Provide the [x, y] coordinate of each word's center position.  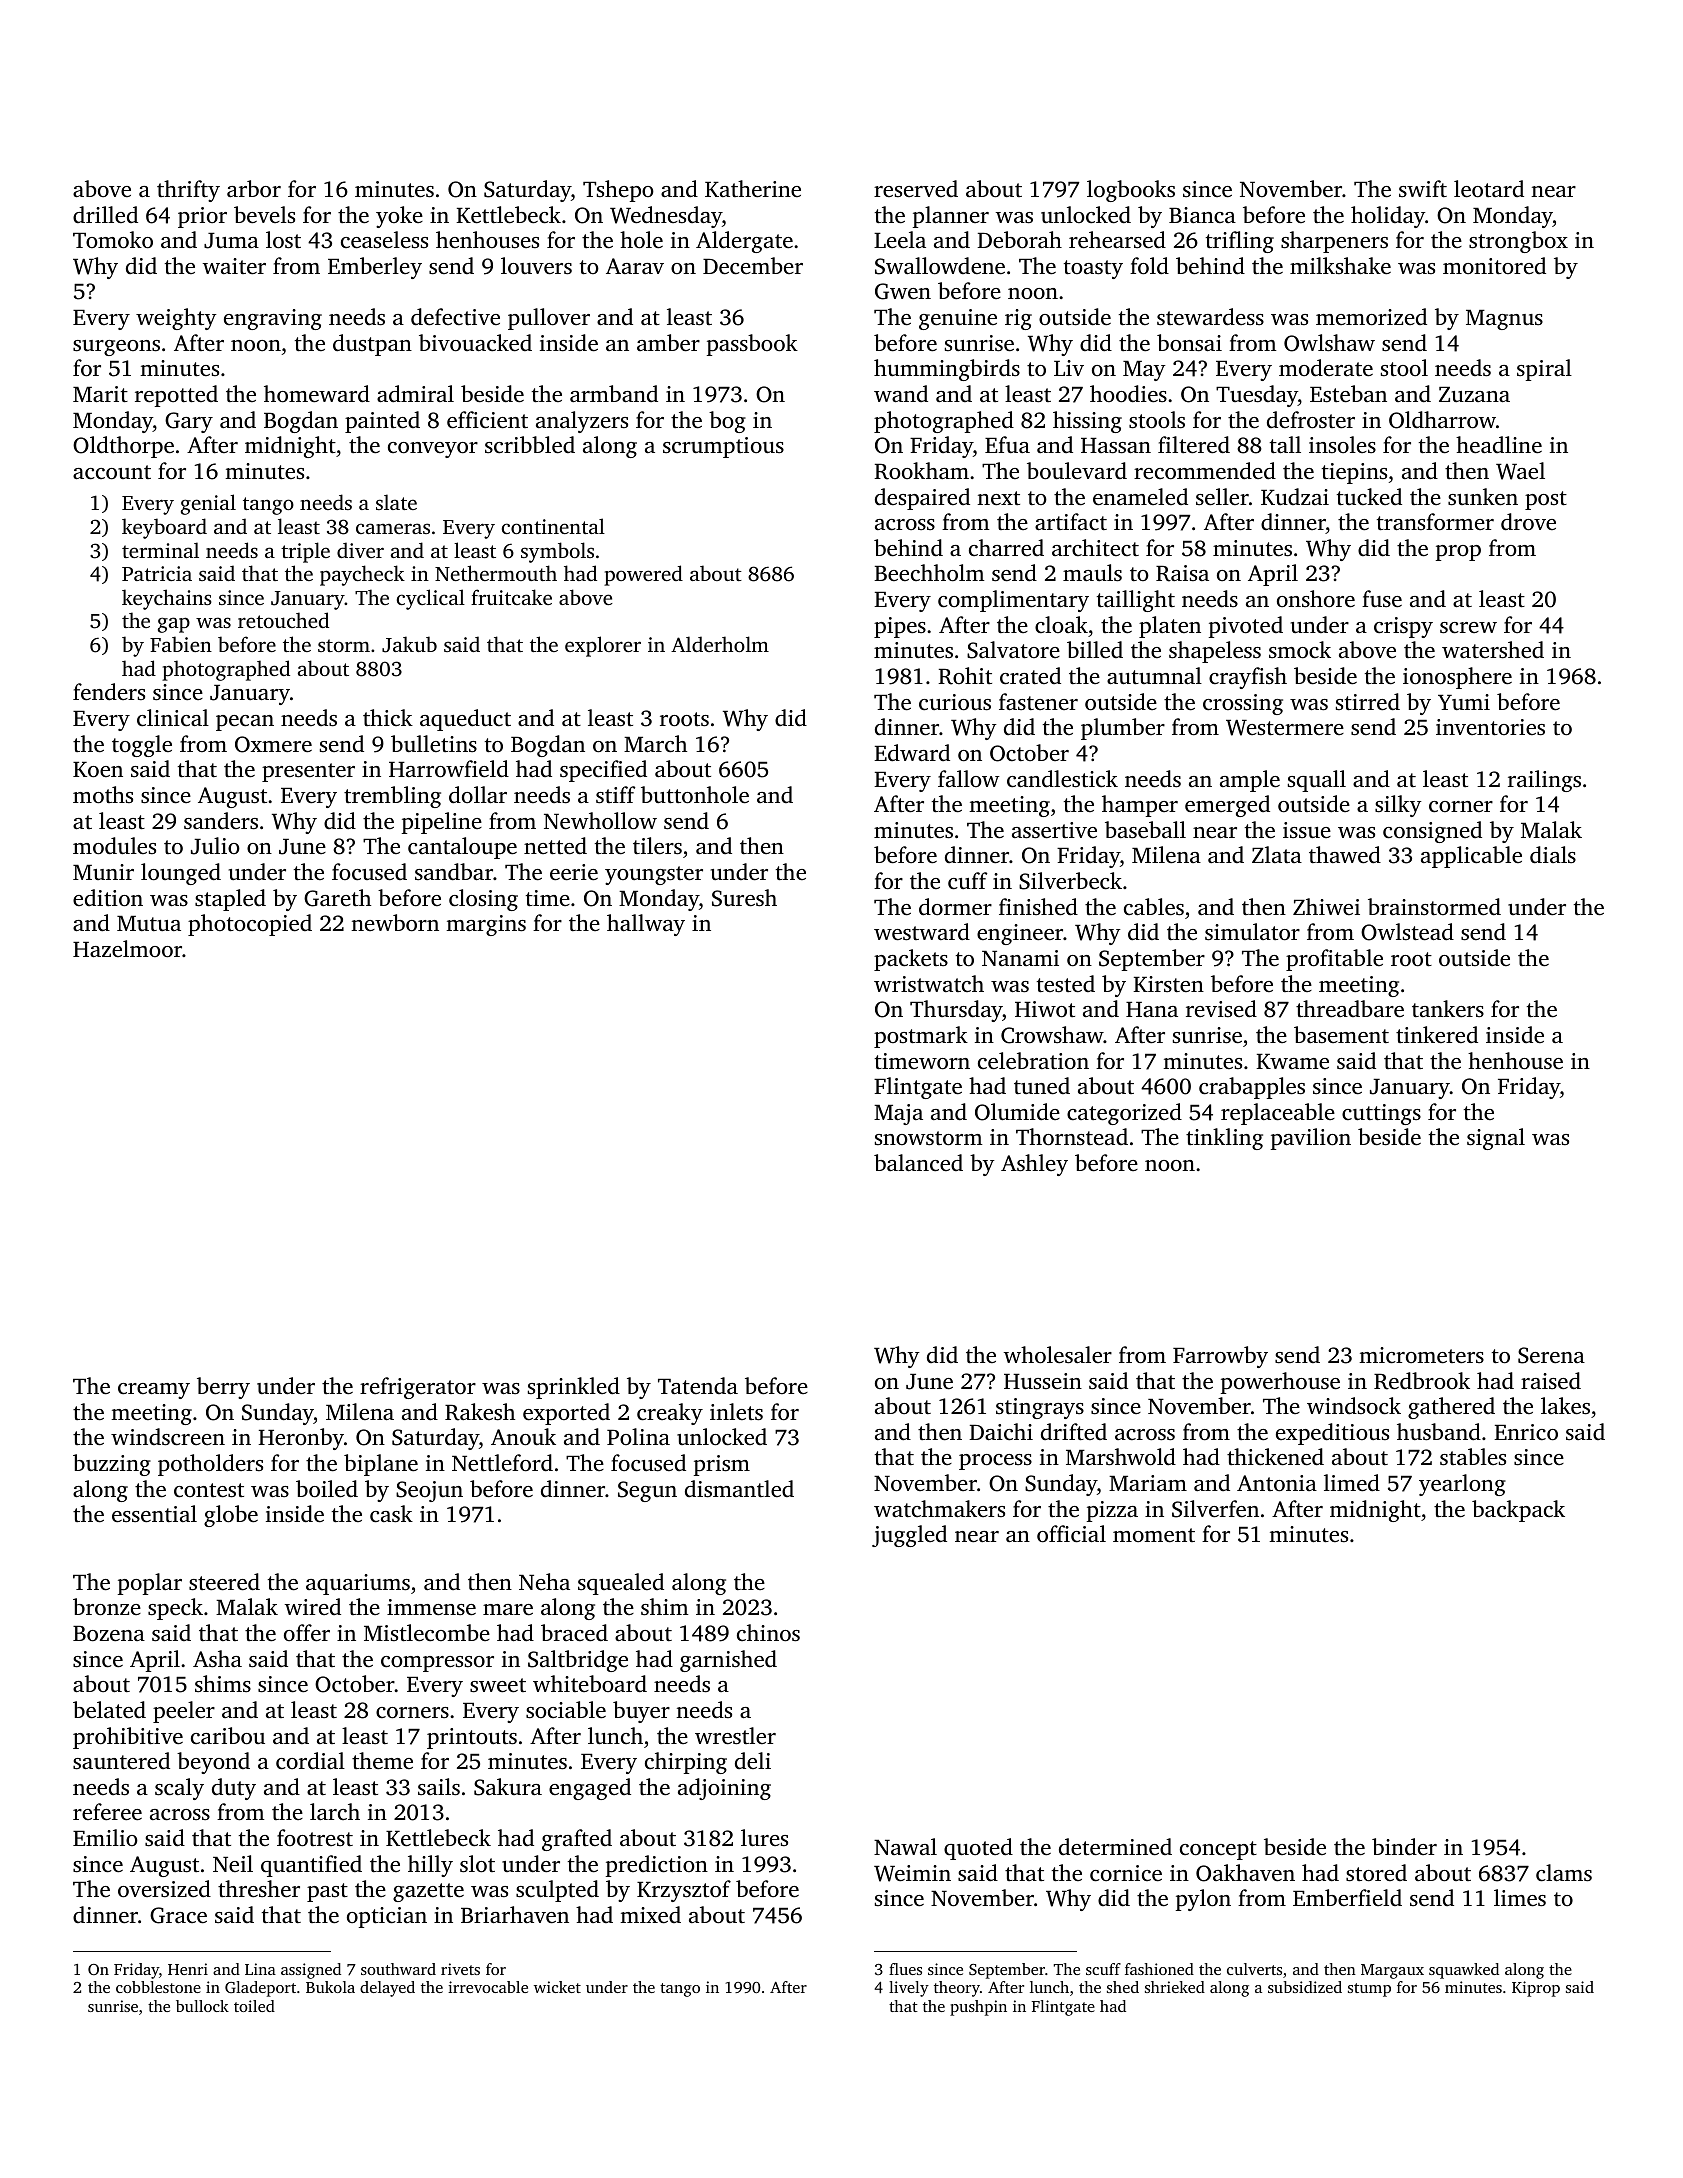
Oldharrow [1442, 420]
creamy [154, 1391]
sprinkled [574, 1388]
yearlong [1462, 1485]
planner [951, 217]
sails [439, 1786]
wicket [557, 1987]
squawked [1464, 1971]
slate [396, 502]
